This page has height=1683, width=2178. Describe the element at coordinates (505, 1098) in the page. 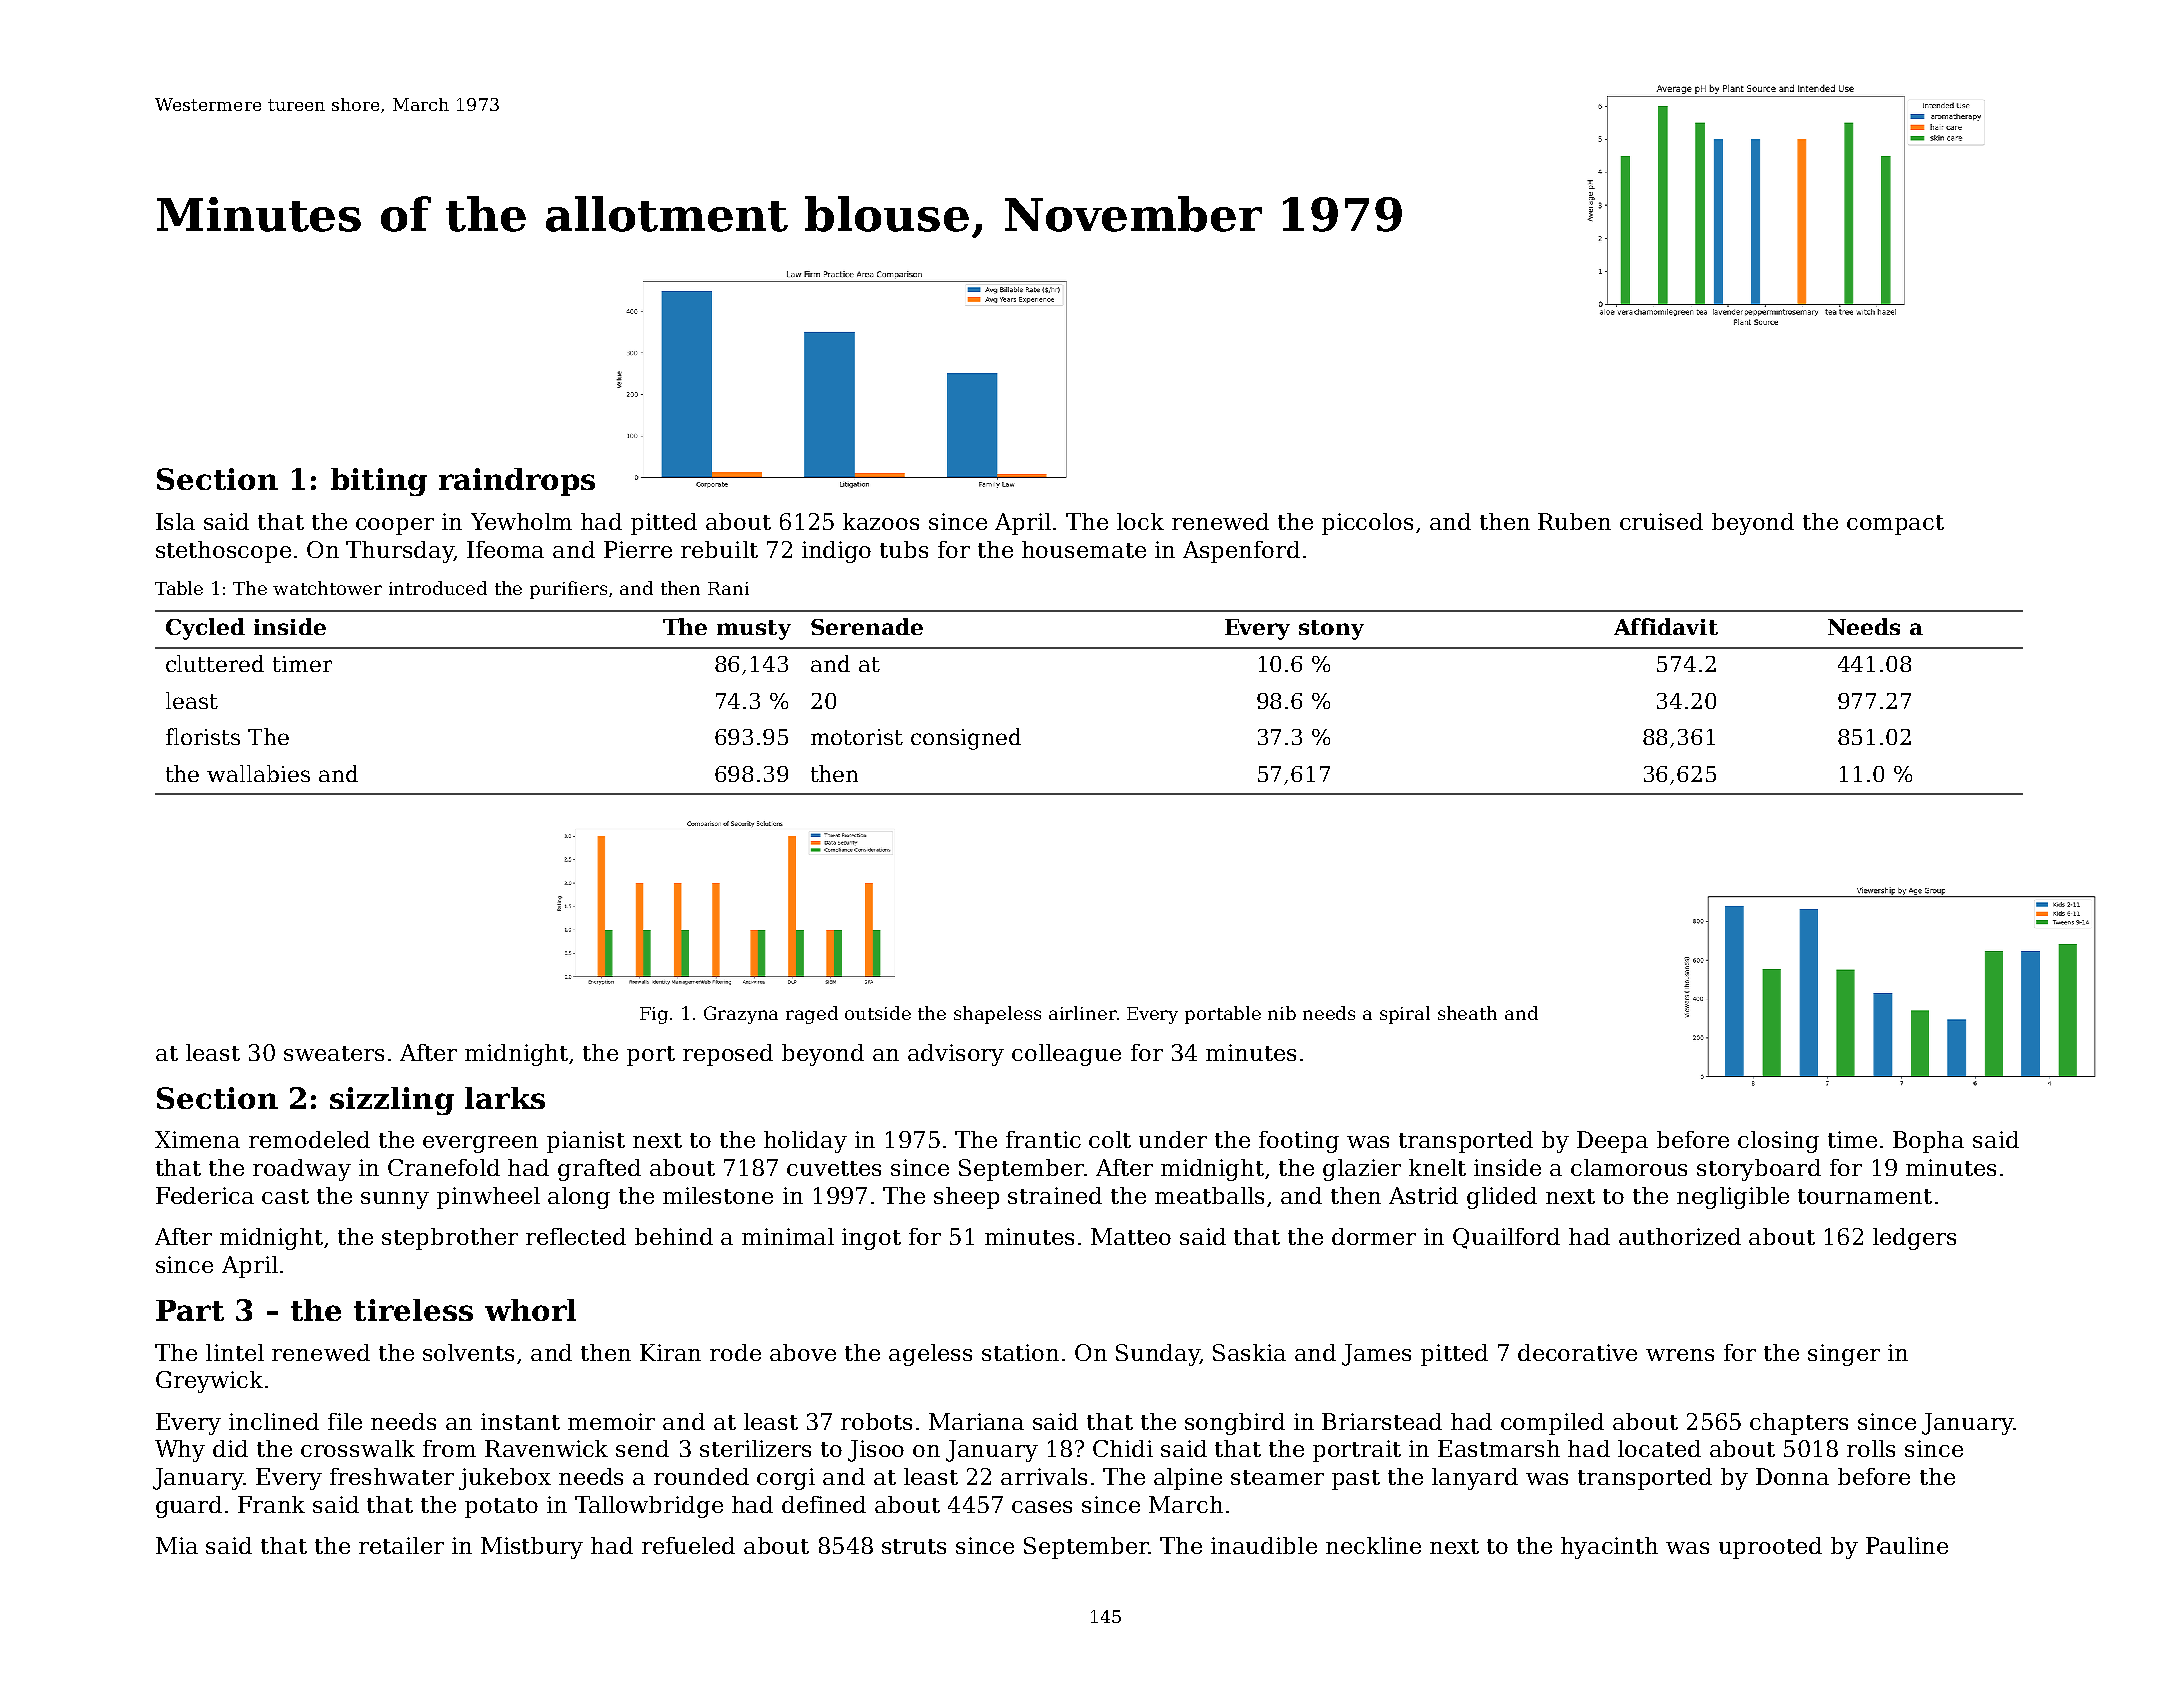

I see `larks` at that location.
